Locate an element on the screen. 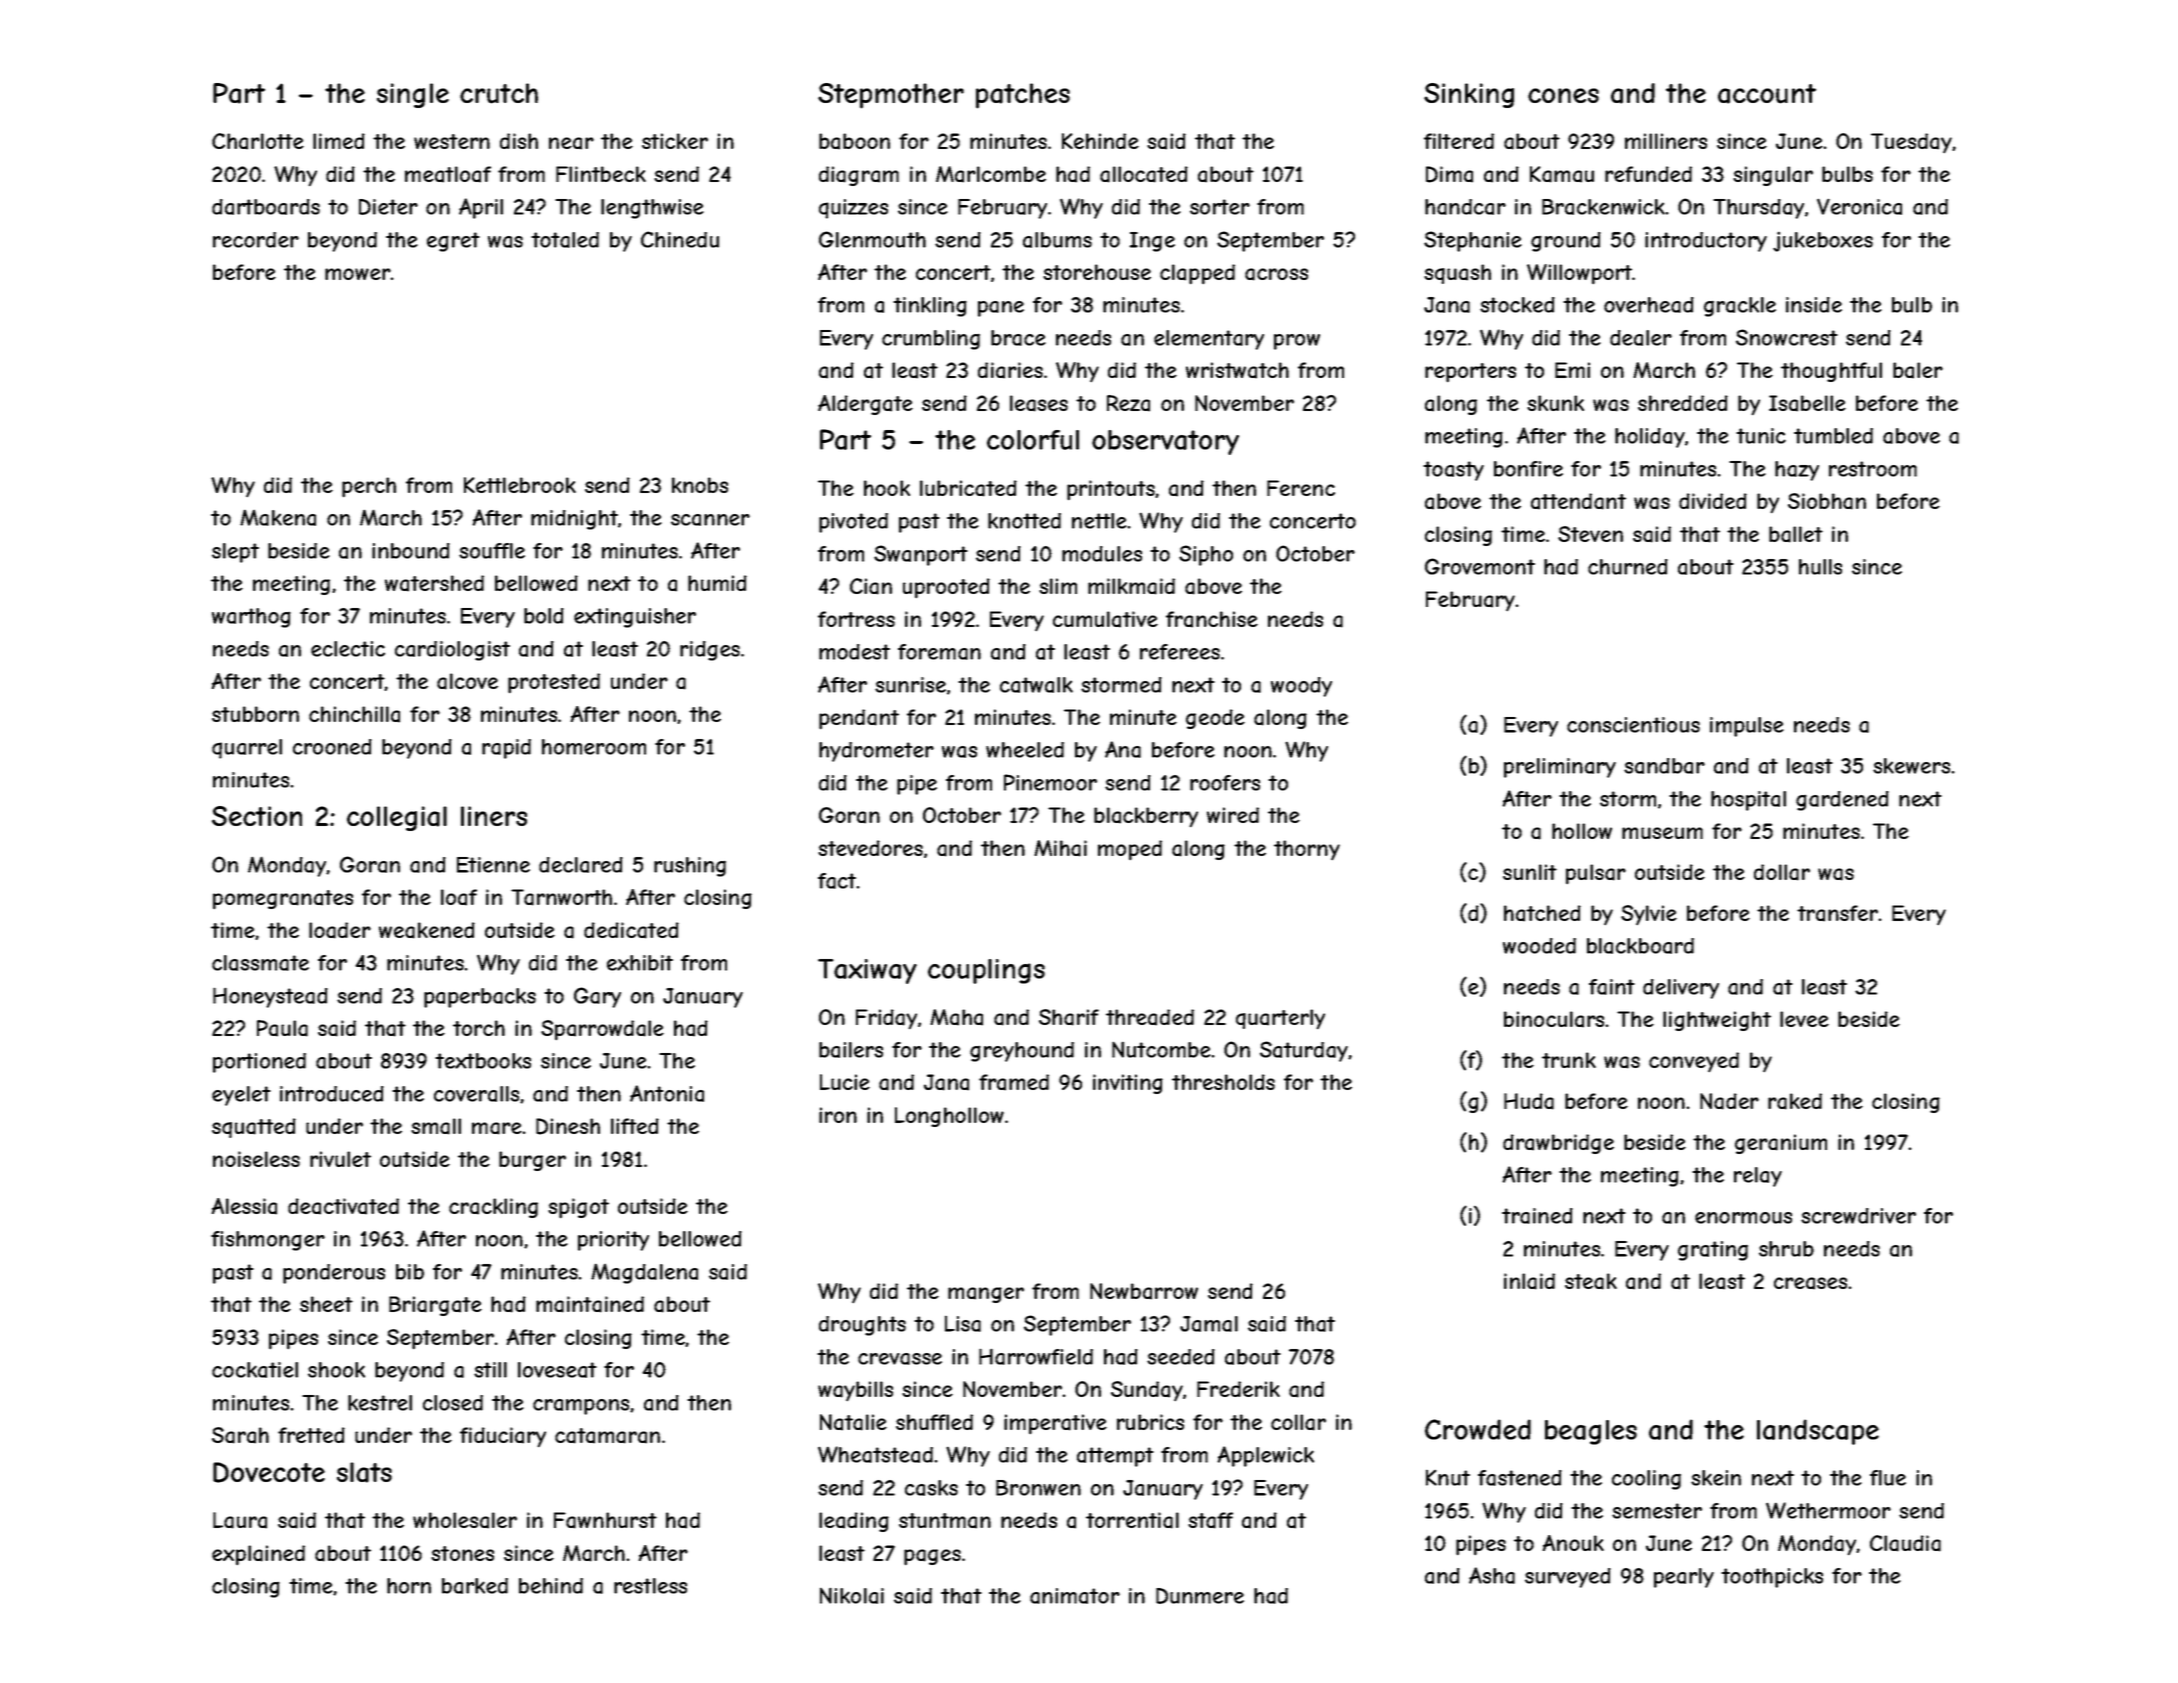  account is located at coordinates (1767, 94).
